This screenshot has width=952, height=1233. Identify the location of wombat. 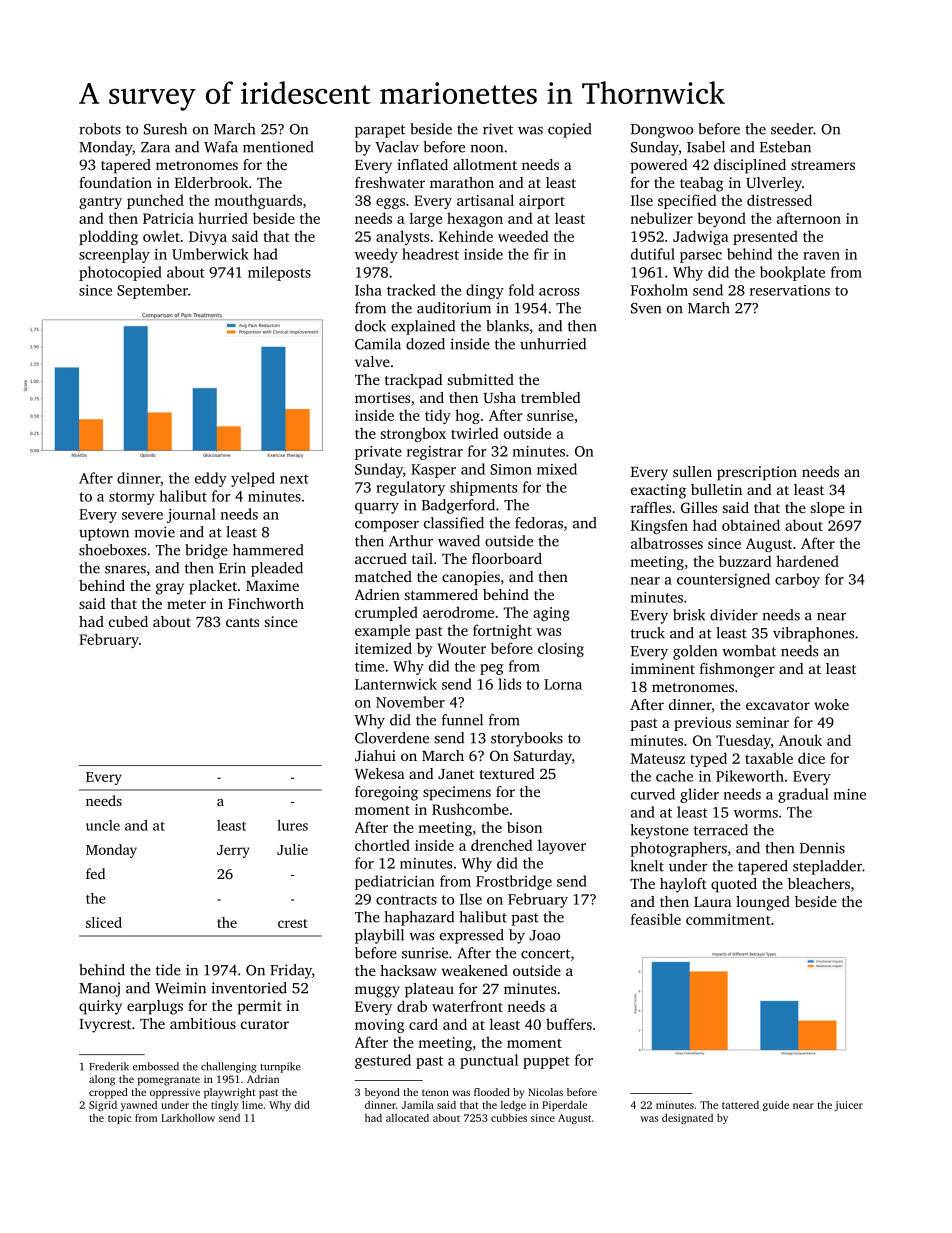
(749, 651).
